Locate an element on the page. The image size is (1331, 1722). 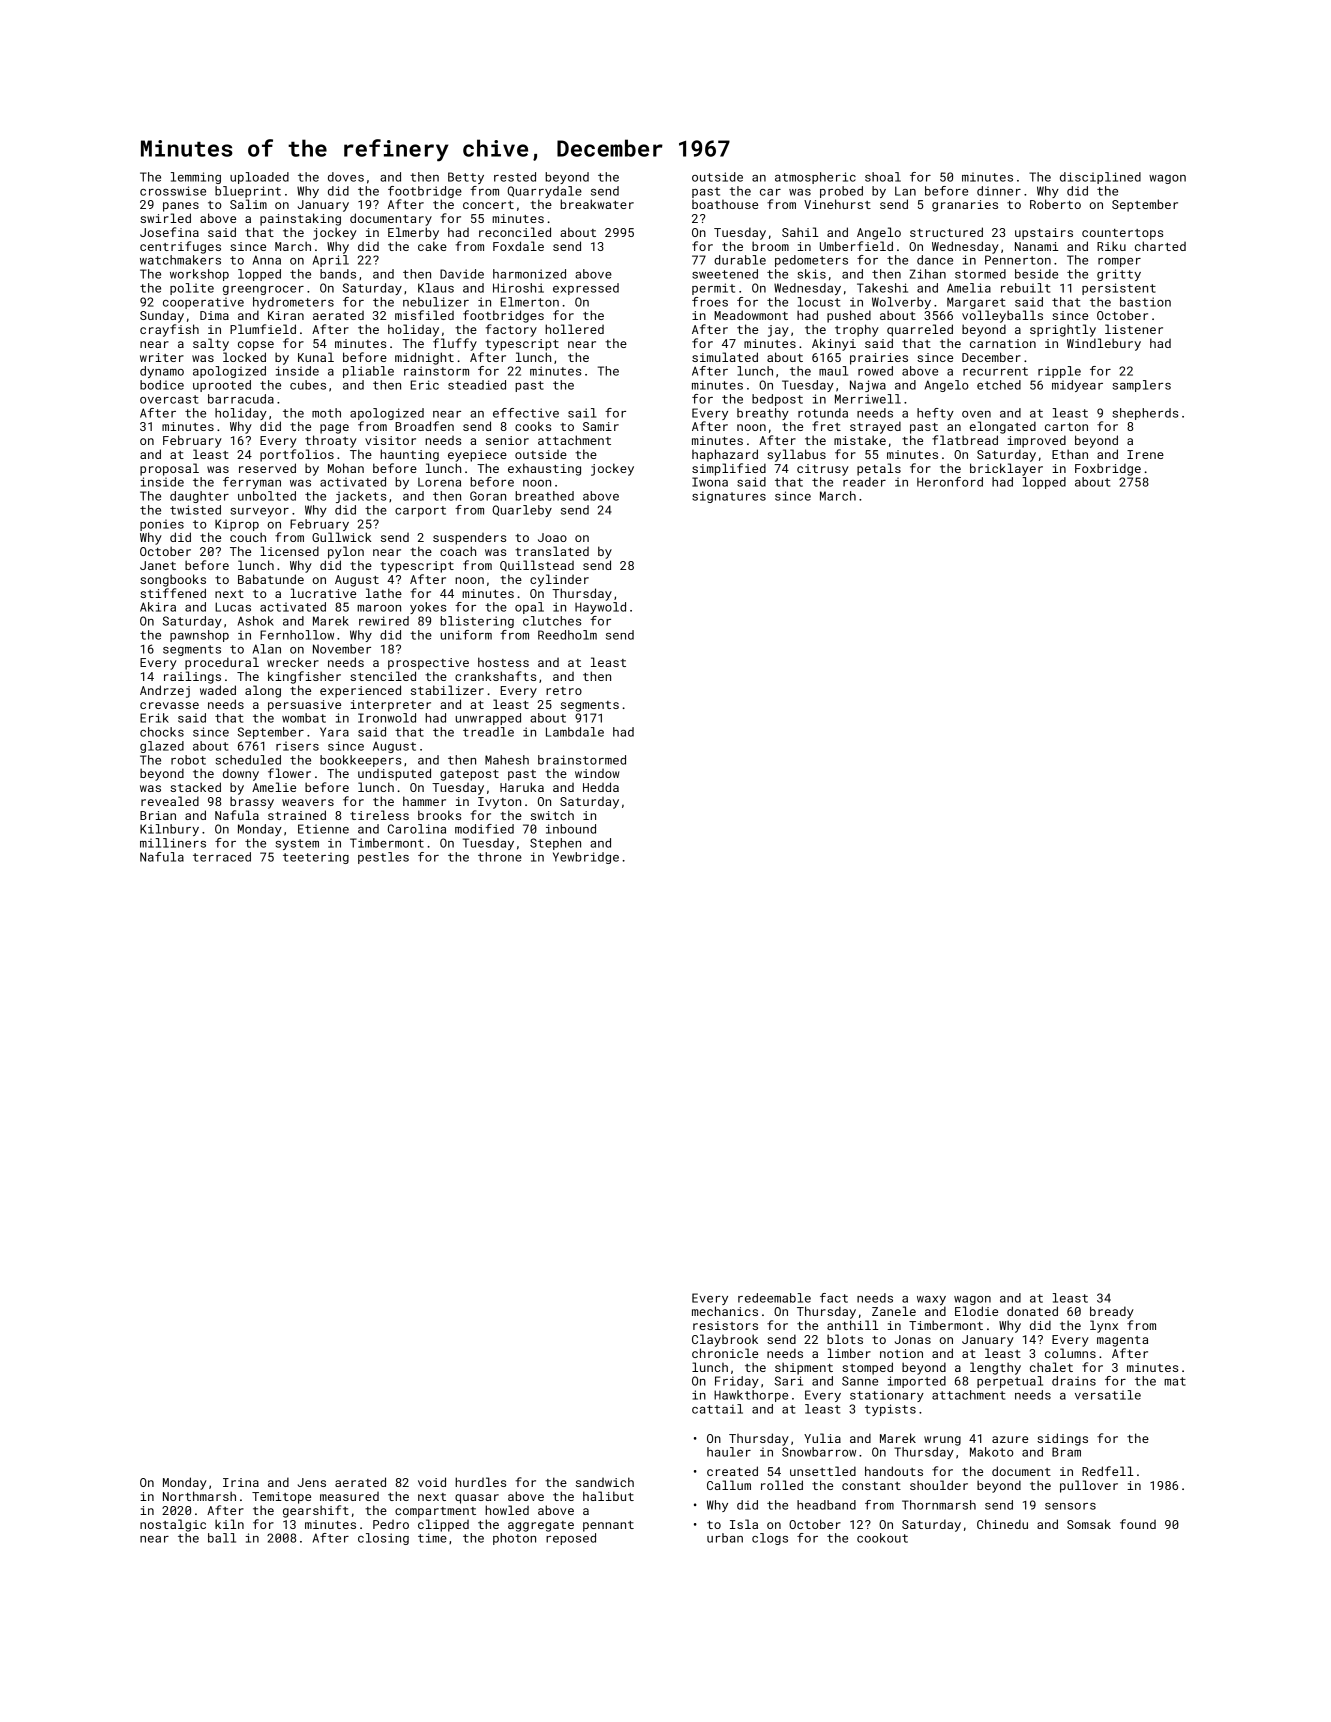
Yewbridge is located at coordinates (586, 858).
